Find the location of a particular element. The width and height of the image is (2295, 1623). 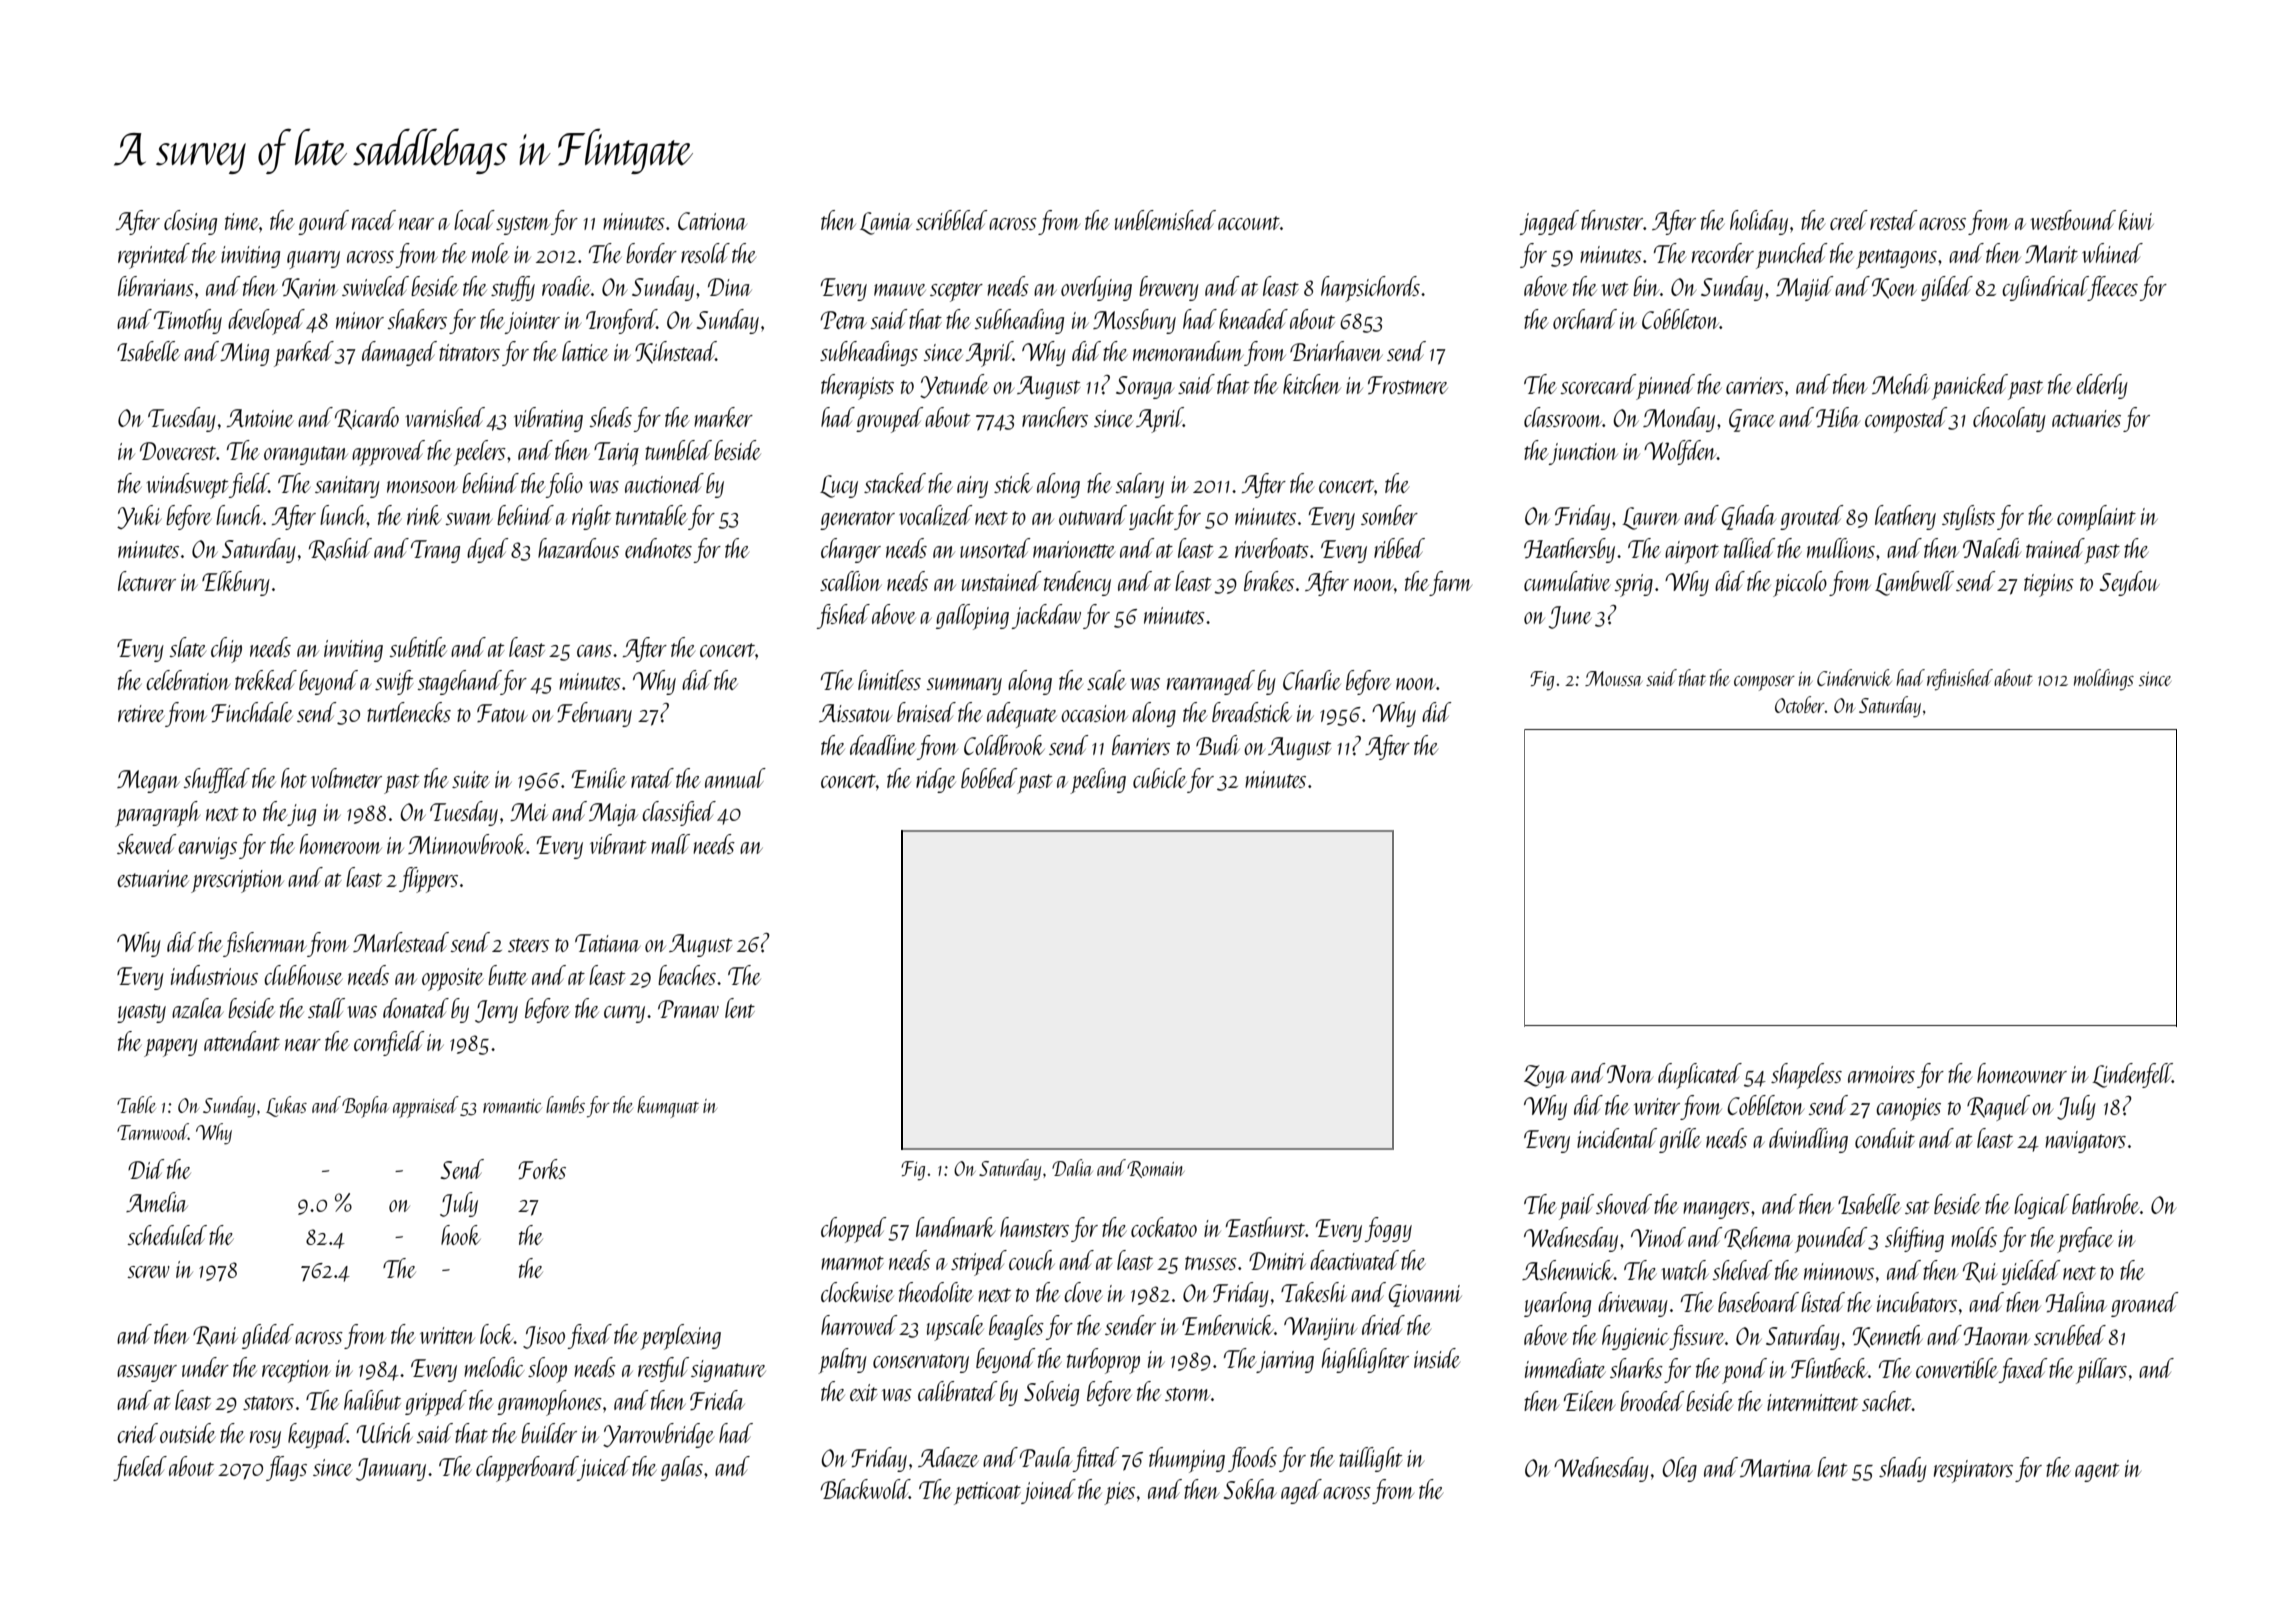

windswept is located at coordinates (188, 486).
